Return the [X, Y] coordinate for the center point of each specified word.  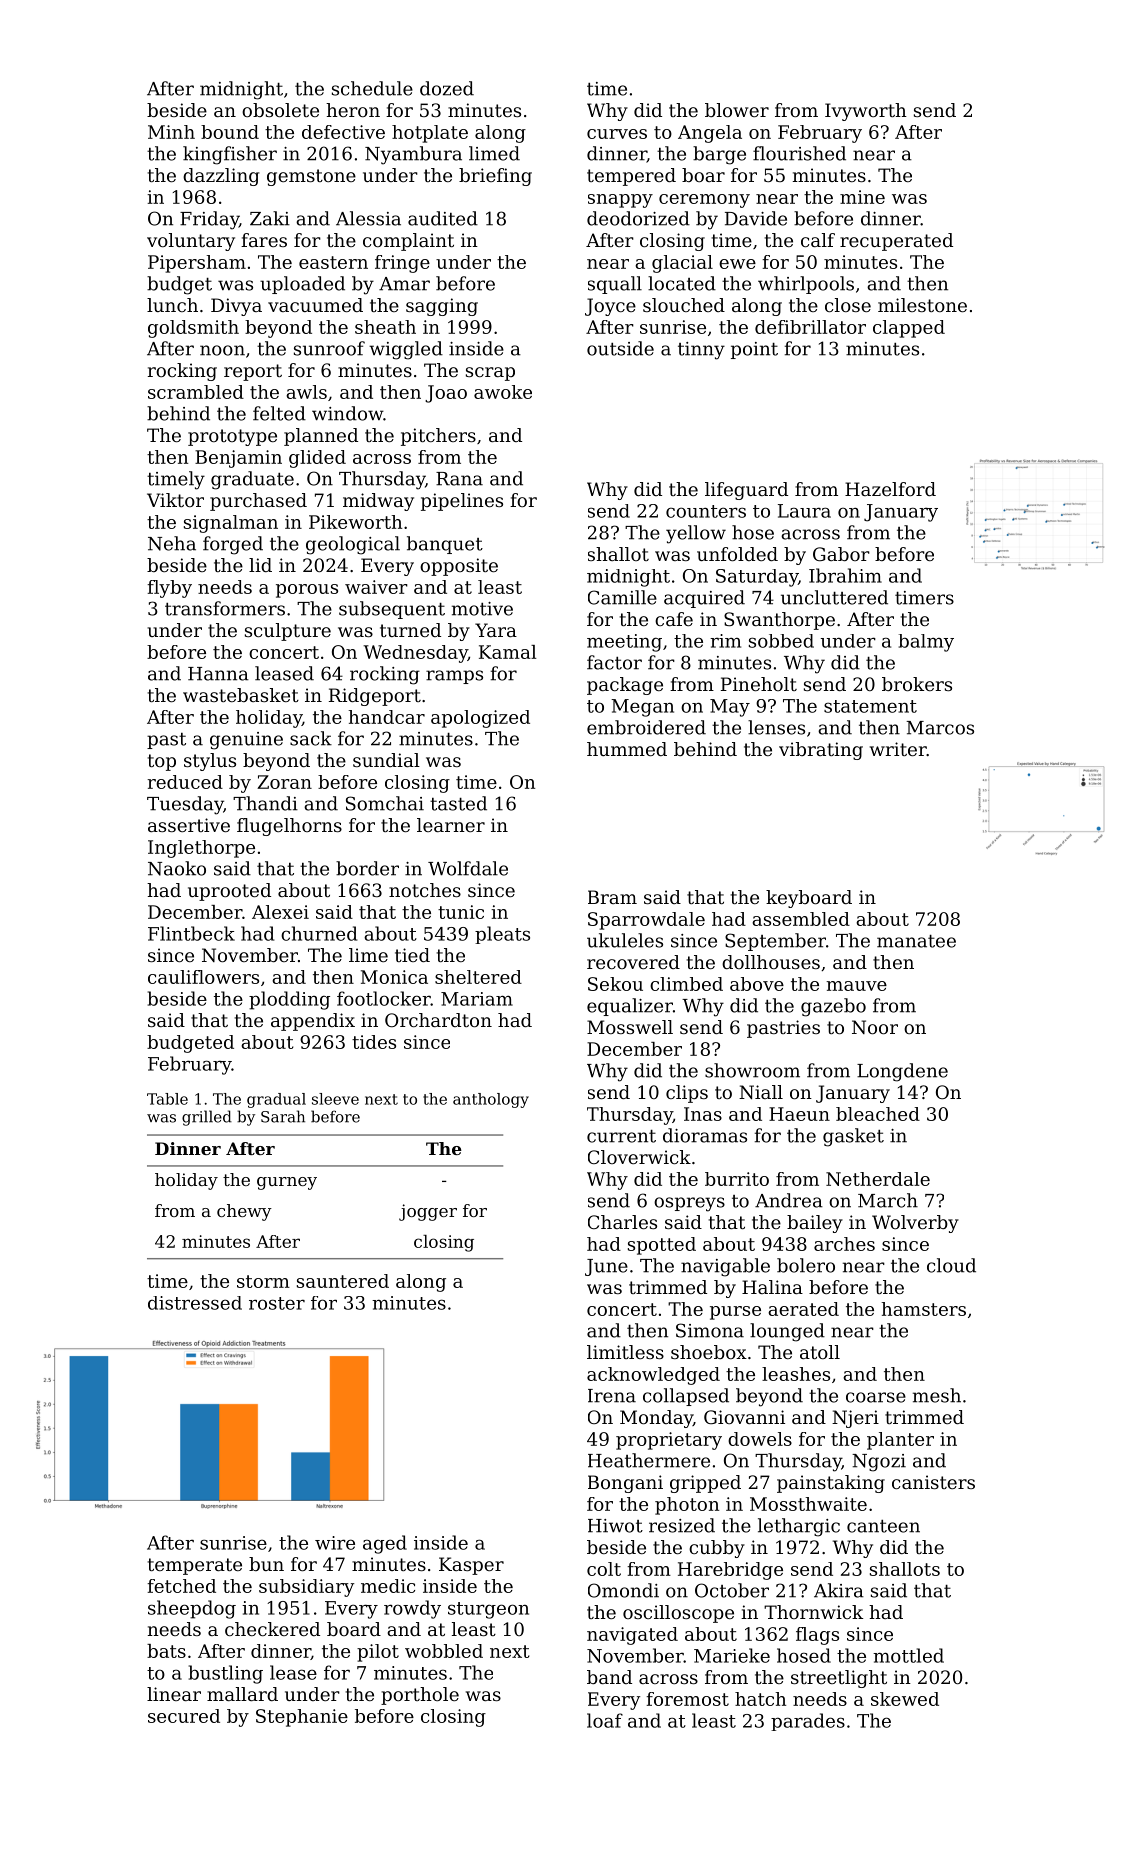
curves [617, 134]
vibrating [821, 751]
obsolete [280, 110]
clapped [909, 329]
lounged [787, 1332]
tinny [701, 351]
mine [862, 197]
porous [307, 591]
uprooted [229, 892]
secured [184, 1716]
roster [277, 1303]
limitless [625, 1352]
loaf [605, 1720]
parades [808, 1722]
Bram [612, 897]
